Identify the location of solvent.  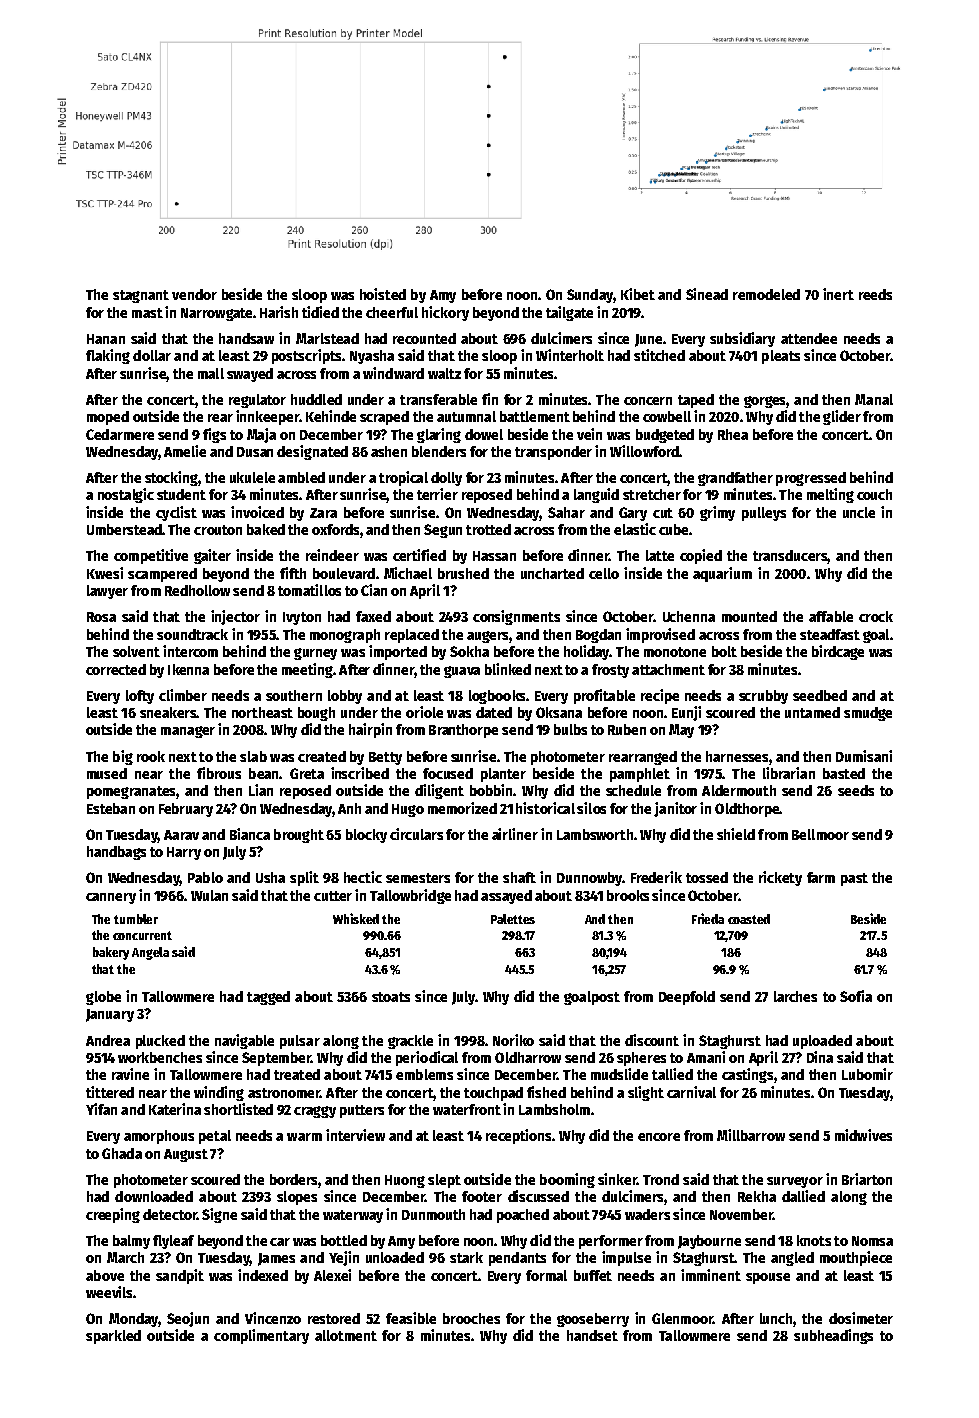
(136, 651).
